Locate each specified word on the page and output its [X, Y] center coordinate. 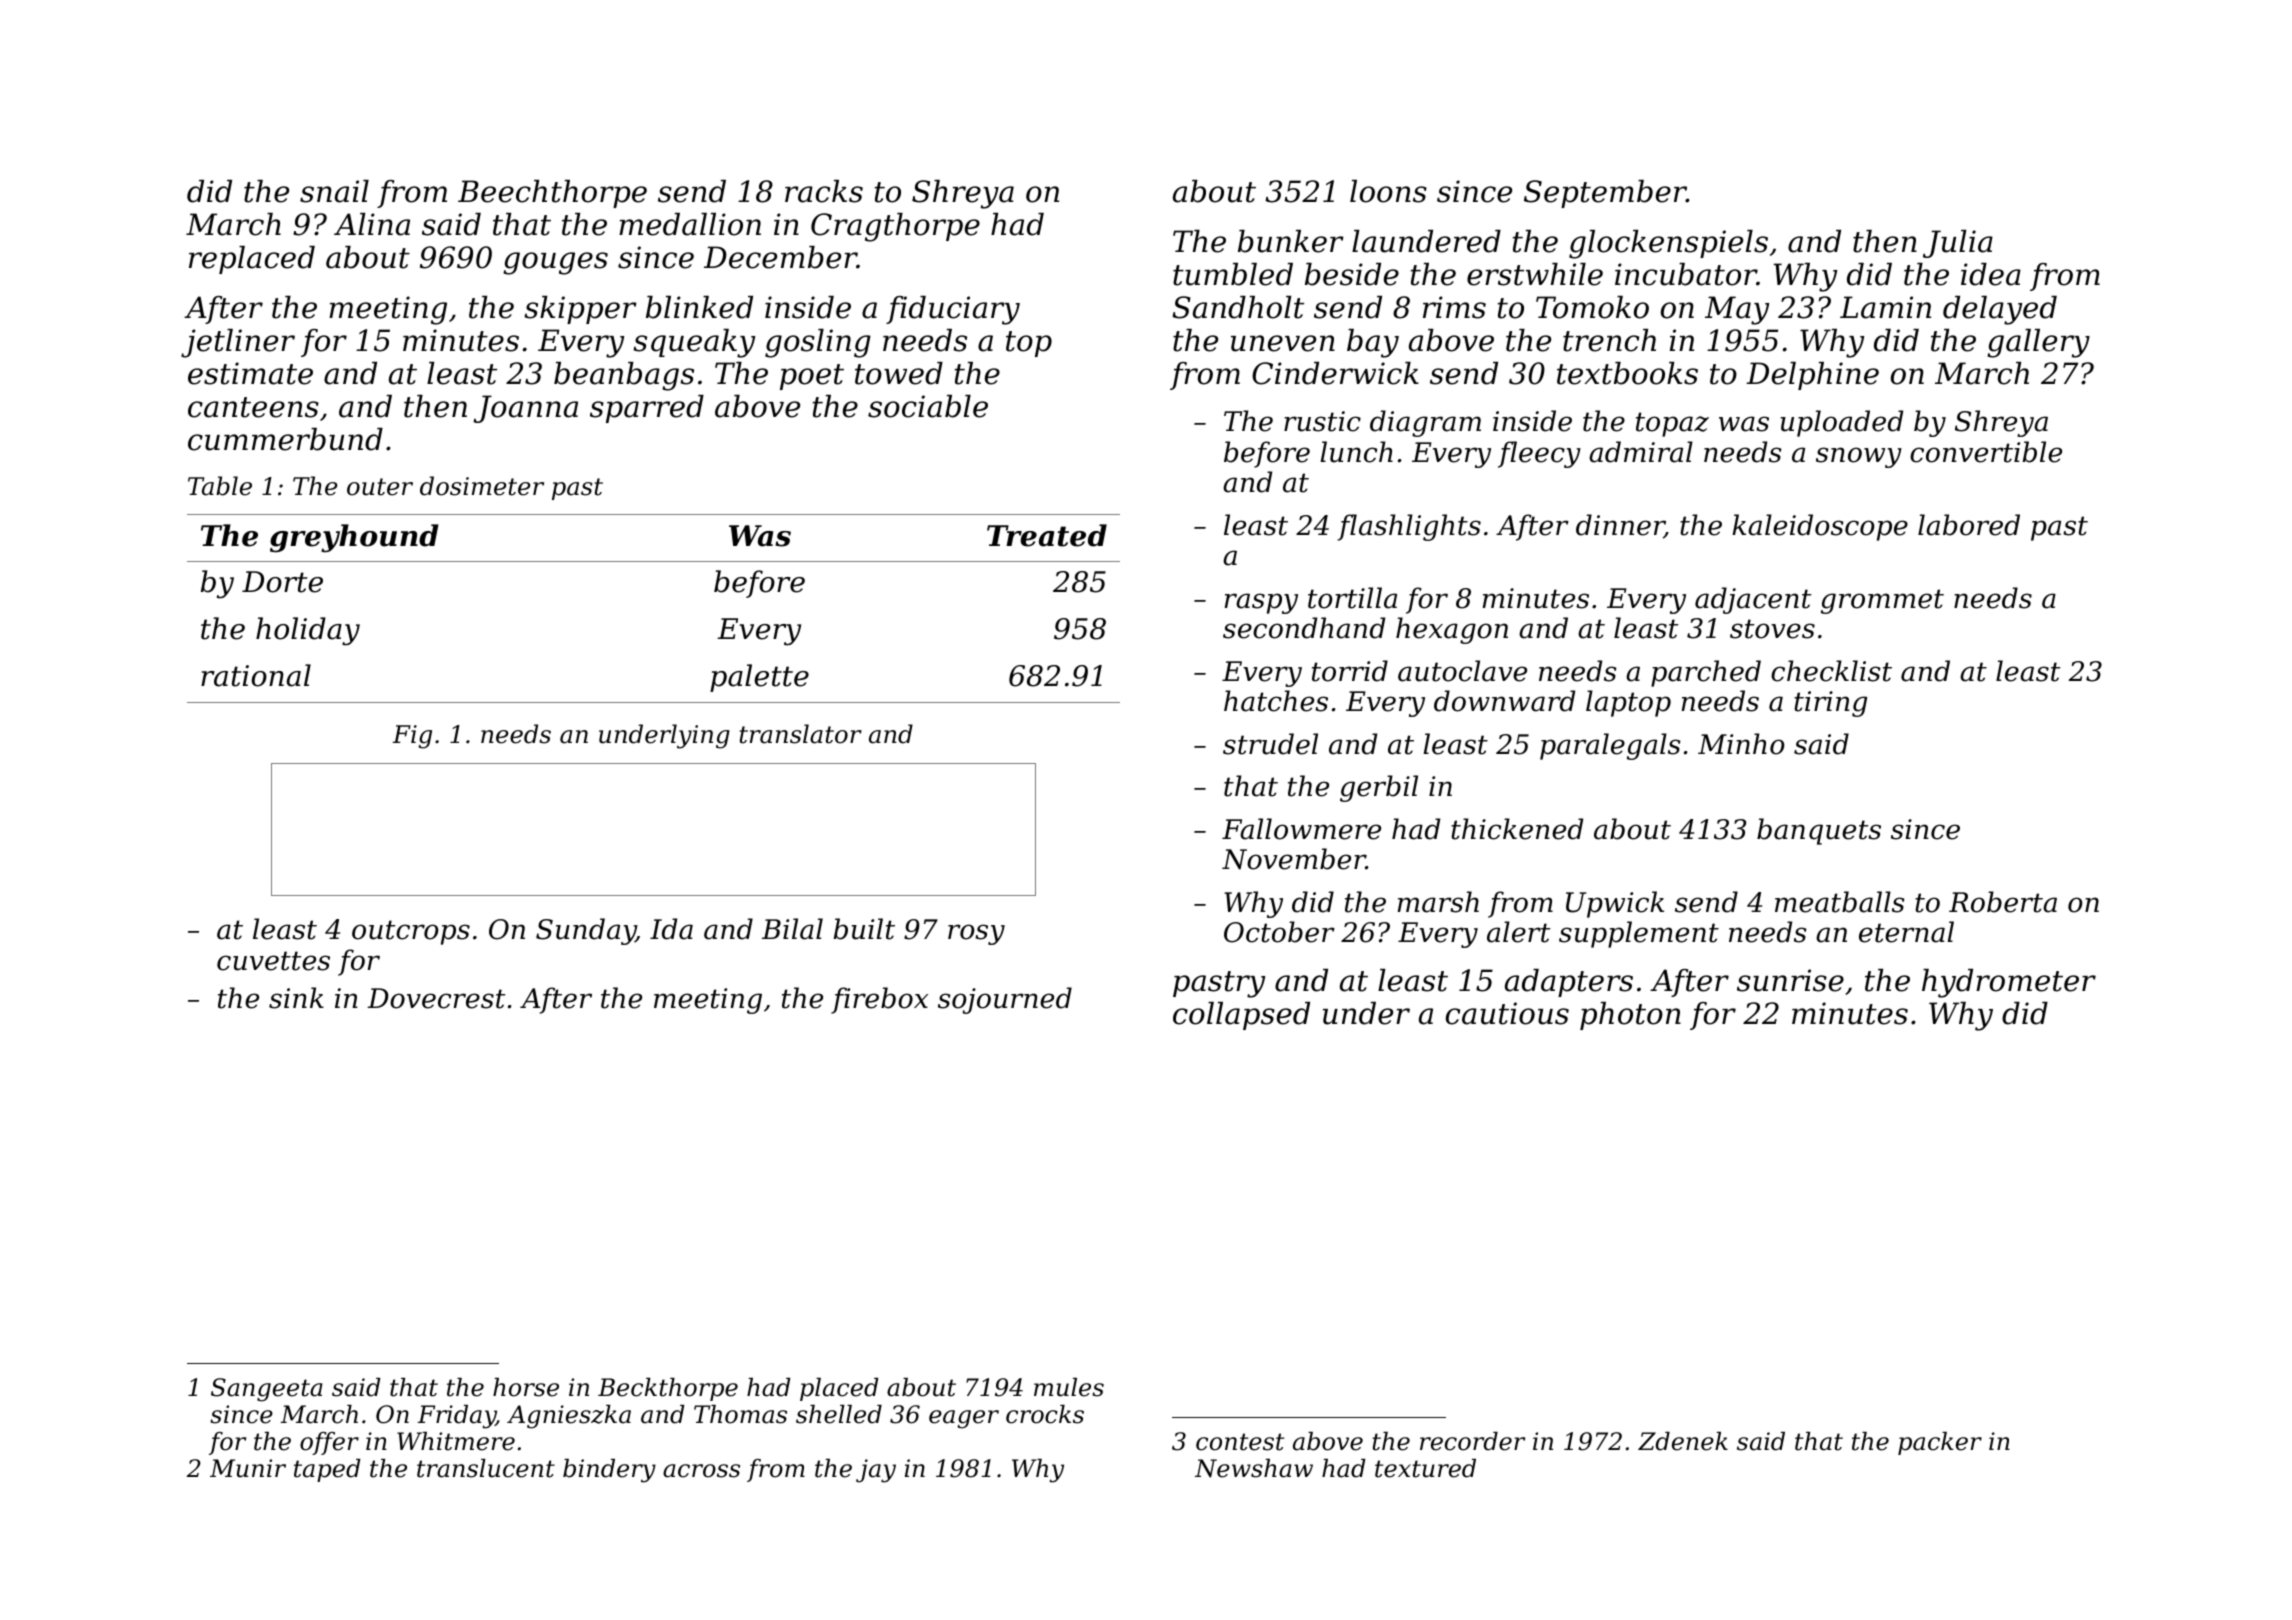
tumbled [1233, 274]
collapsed [1241, 1016]
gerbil [1379, 788]
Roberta [2003, 902]
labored [1969, 525]
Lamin [1885, 307]
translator [801, 734]
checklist [1831, 671]
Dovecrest [436, 998]
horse [526, 1387]
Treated [1047, 535]
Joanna [525, 409]
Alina [372, 224]
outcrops [411, 932]
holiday [308, 631]
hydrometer [2009, 983]
